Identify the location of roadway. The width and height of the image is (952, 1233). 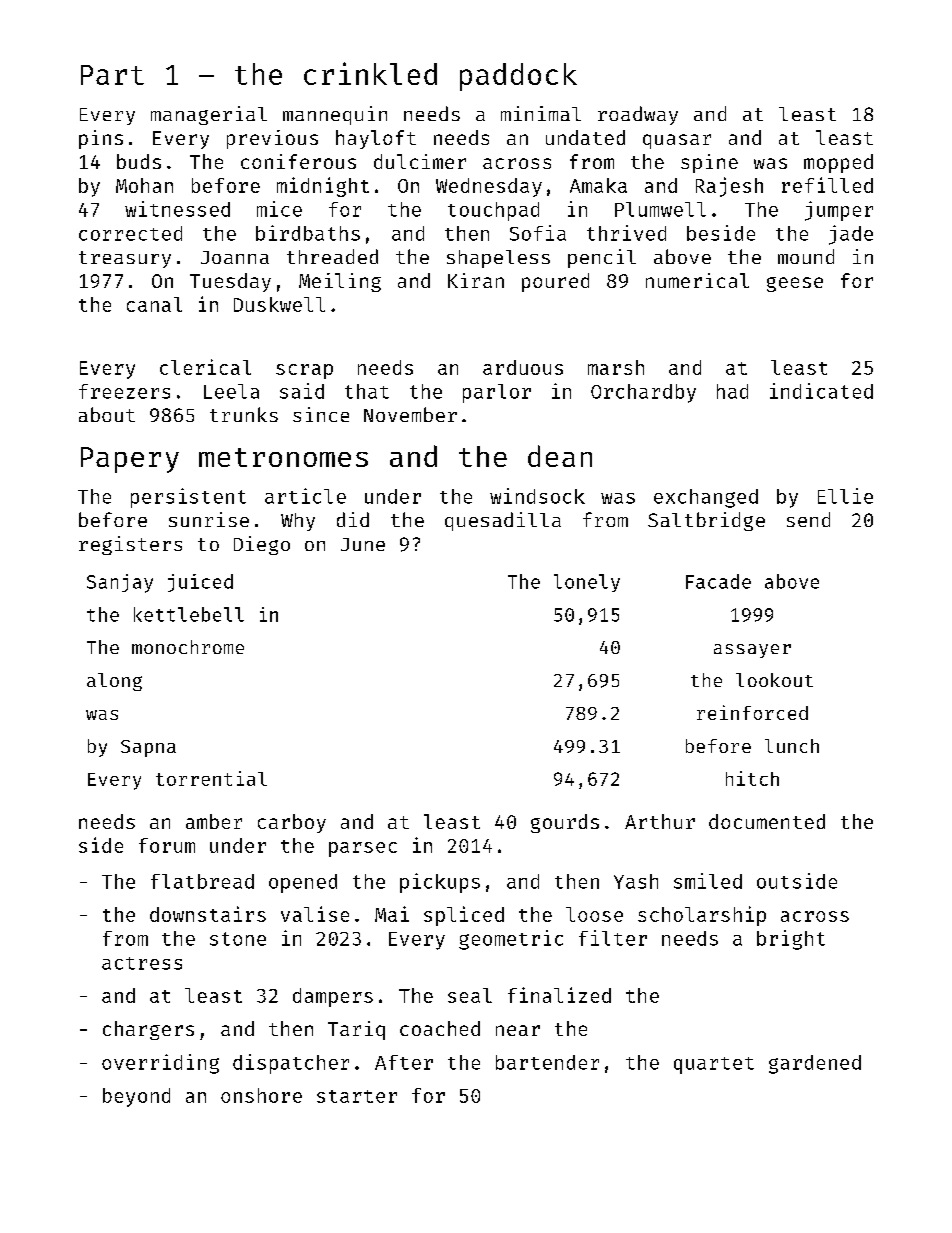
(638, 115).
